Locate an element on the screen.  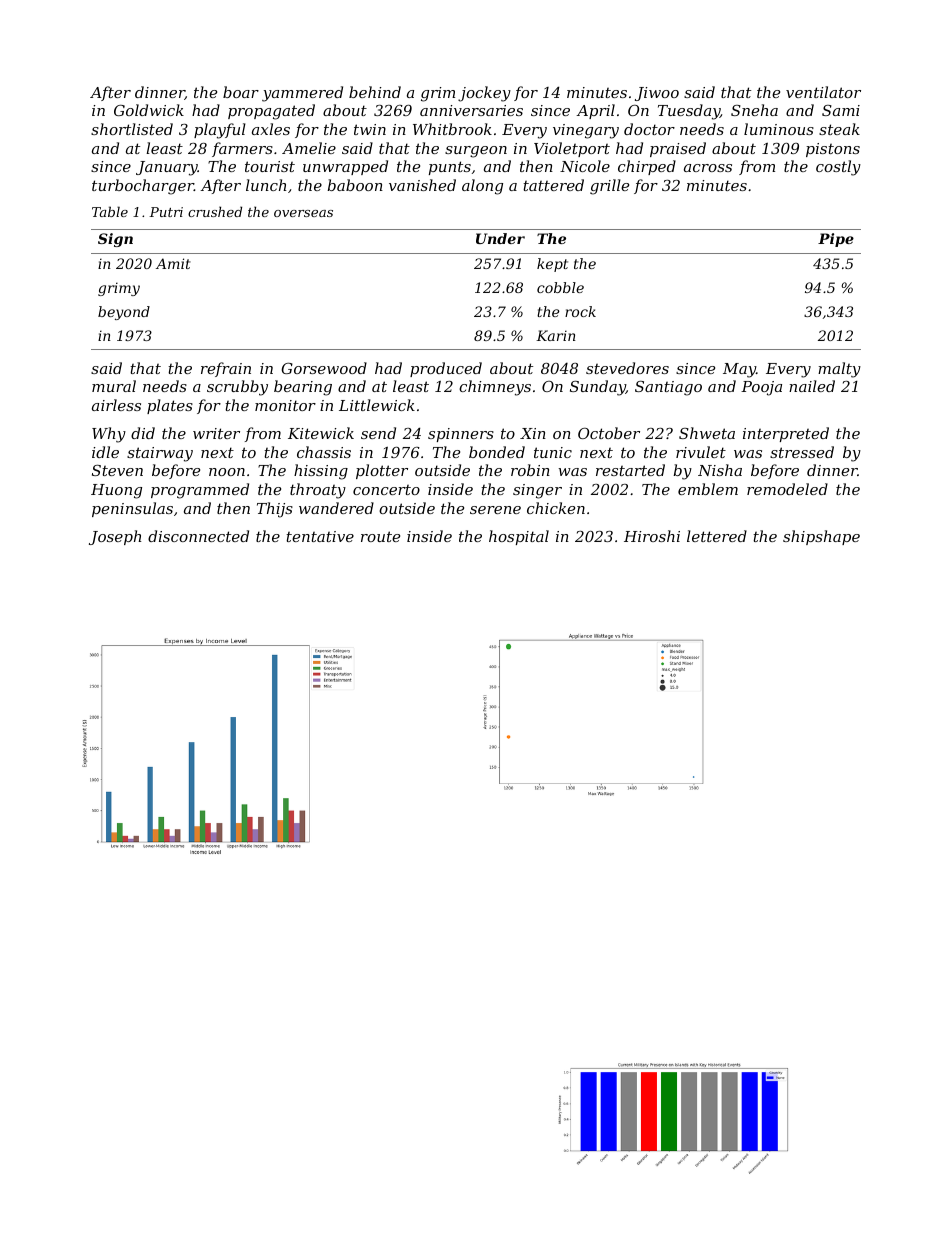
Gorsewood is located at coordinates (324, 368).
